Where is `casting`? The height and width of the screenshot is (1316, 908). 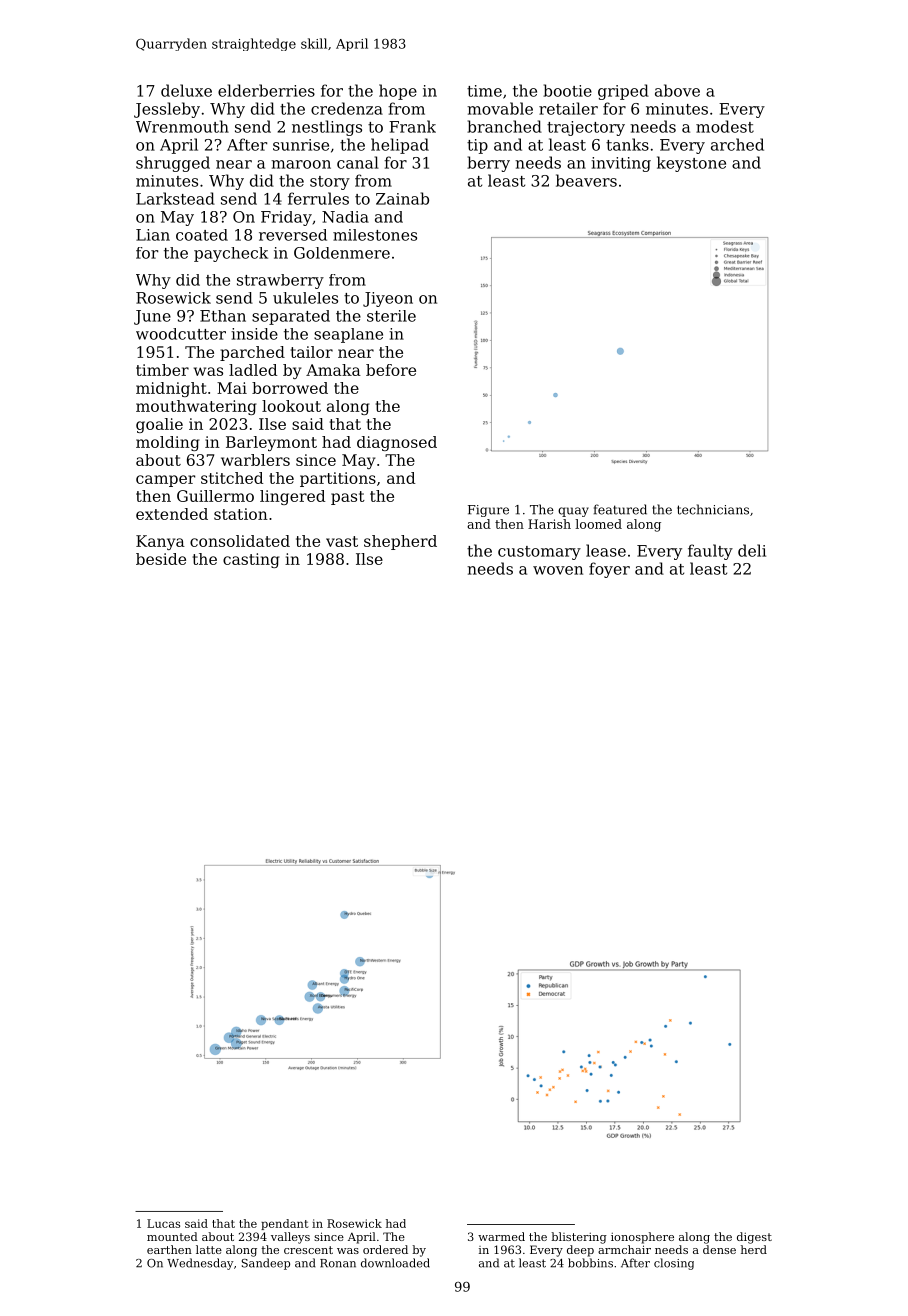 casting is located at coordinates (251, 560).
